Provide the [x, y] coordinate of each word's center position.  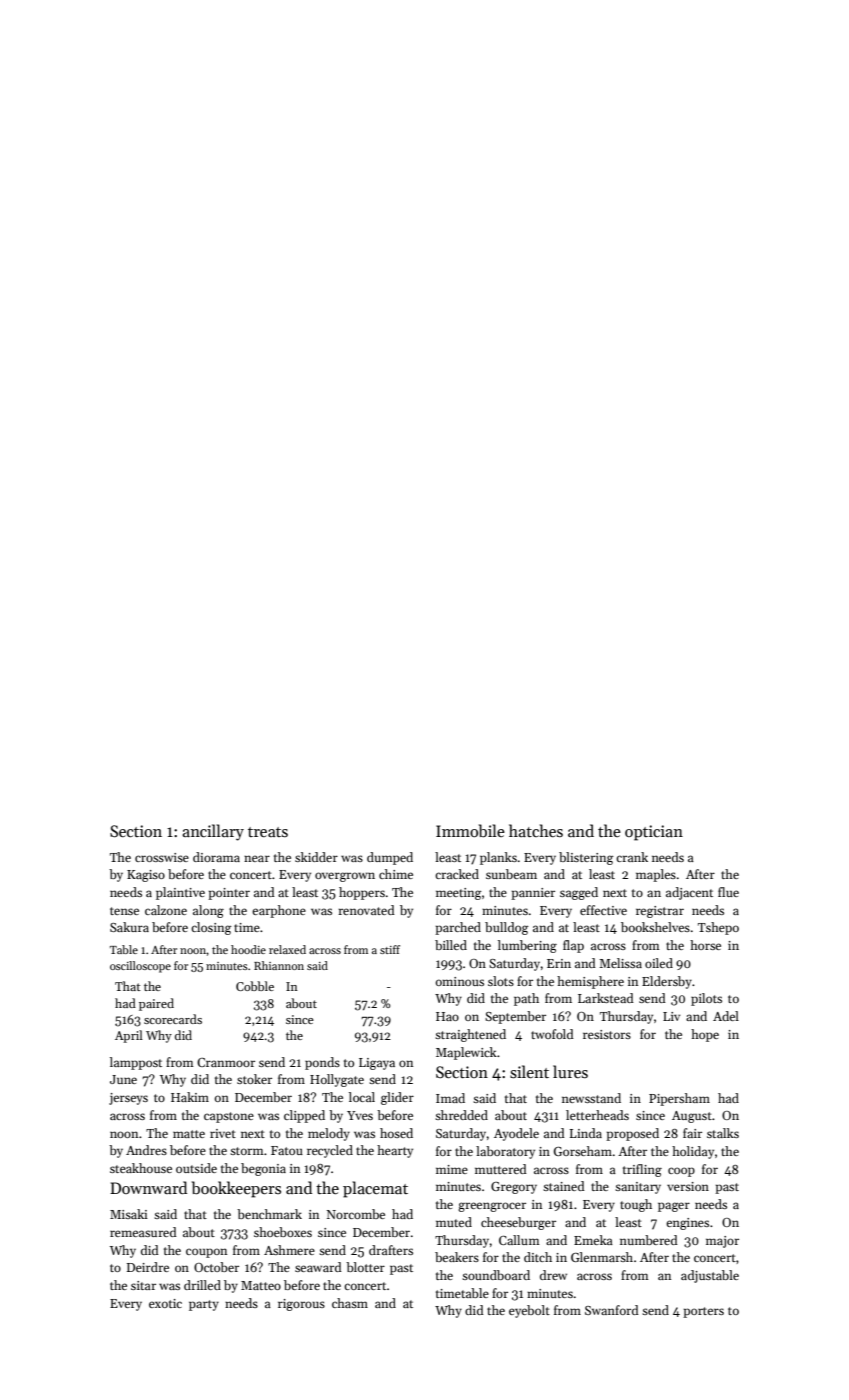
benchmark [269, 1214]
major [722, 1242]
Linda [586, 1133]
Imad [450, 1098]
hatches [536, 830]
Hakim [190, 1097]
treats [268, 832]
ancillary [213, 832]
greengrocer [492, 1207]
